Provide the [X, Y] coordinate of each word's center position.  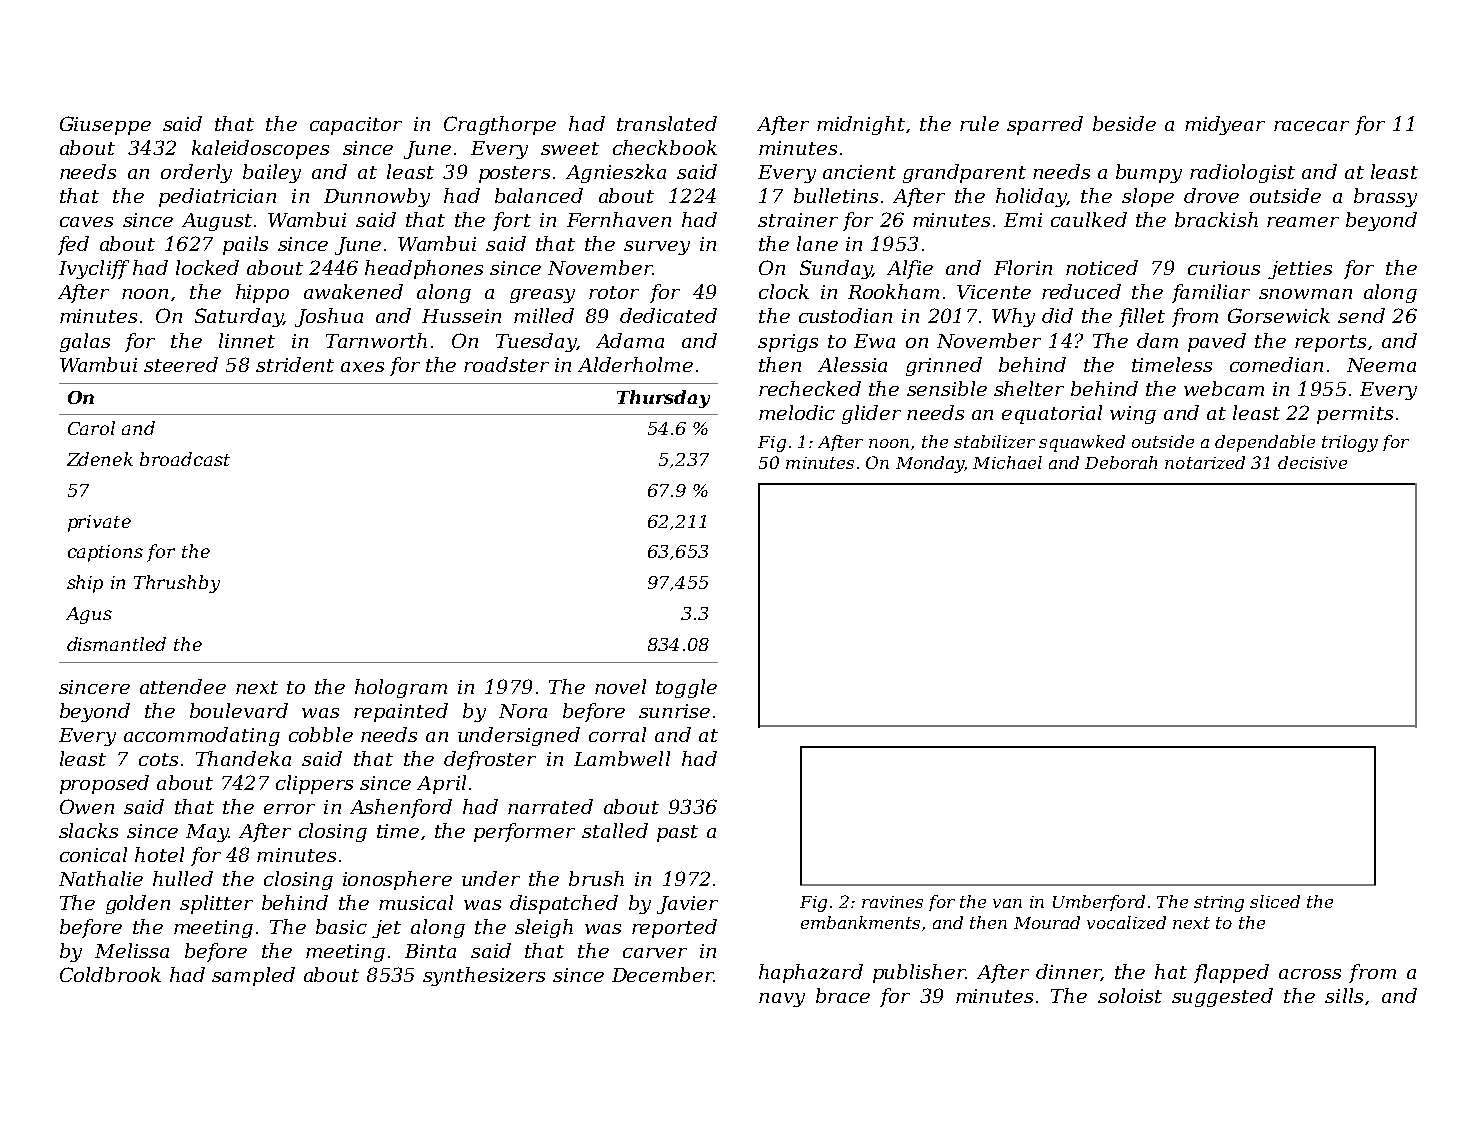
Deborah [1121, 462]
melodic [797, 412]
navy [782, 1000]
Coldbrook [110, 974]
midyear [1225, 125]
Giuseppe [105, 125]
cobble [321, 734]
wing [1133, 415]
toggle [686, 688]
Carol [91, 428]
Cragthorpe [500, 125]
